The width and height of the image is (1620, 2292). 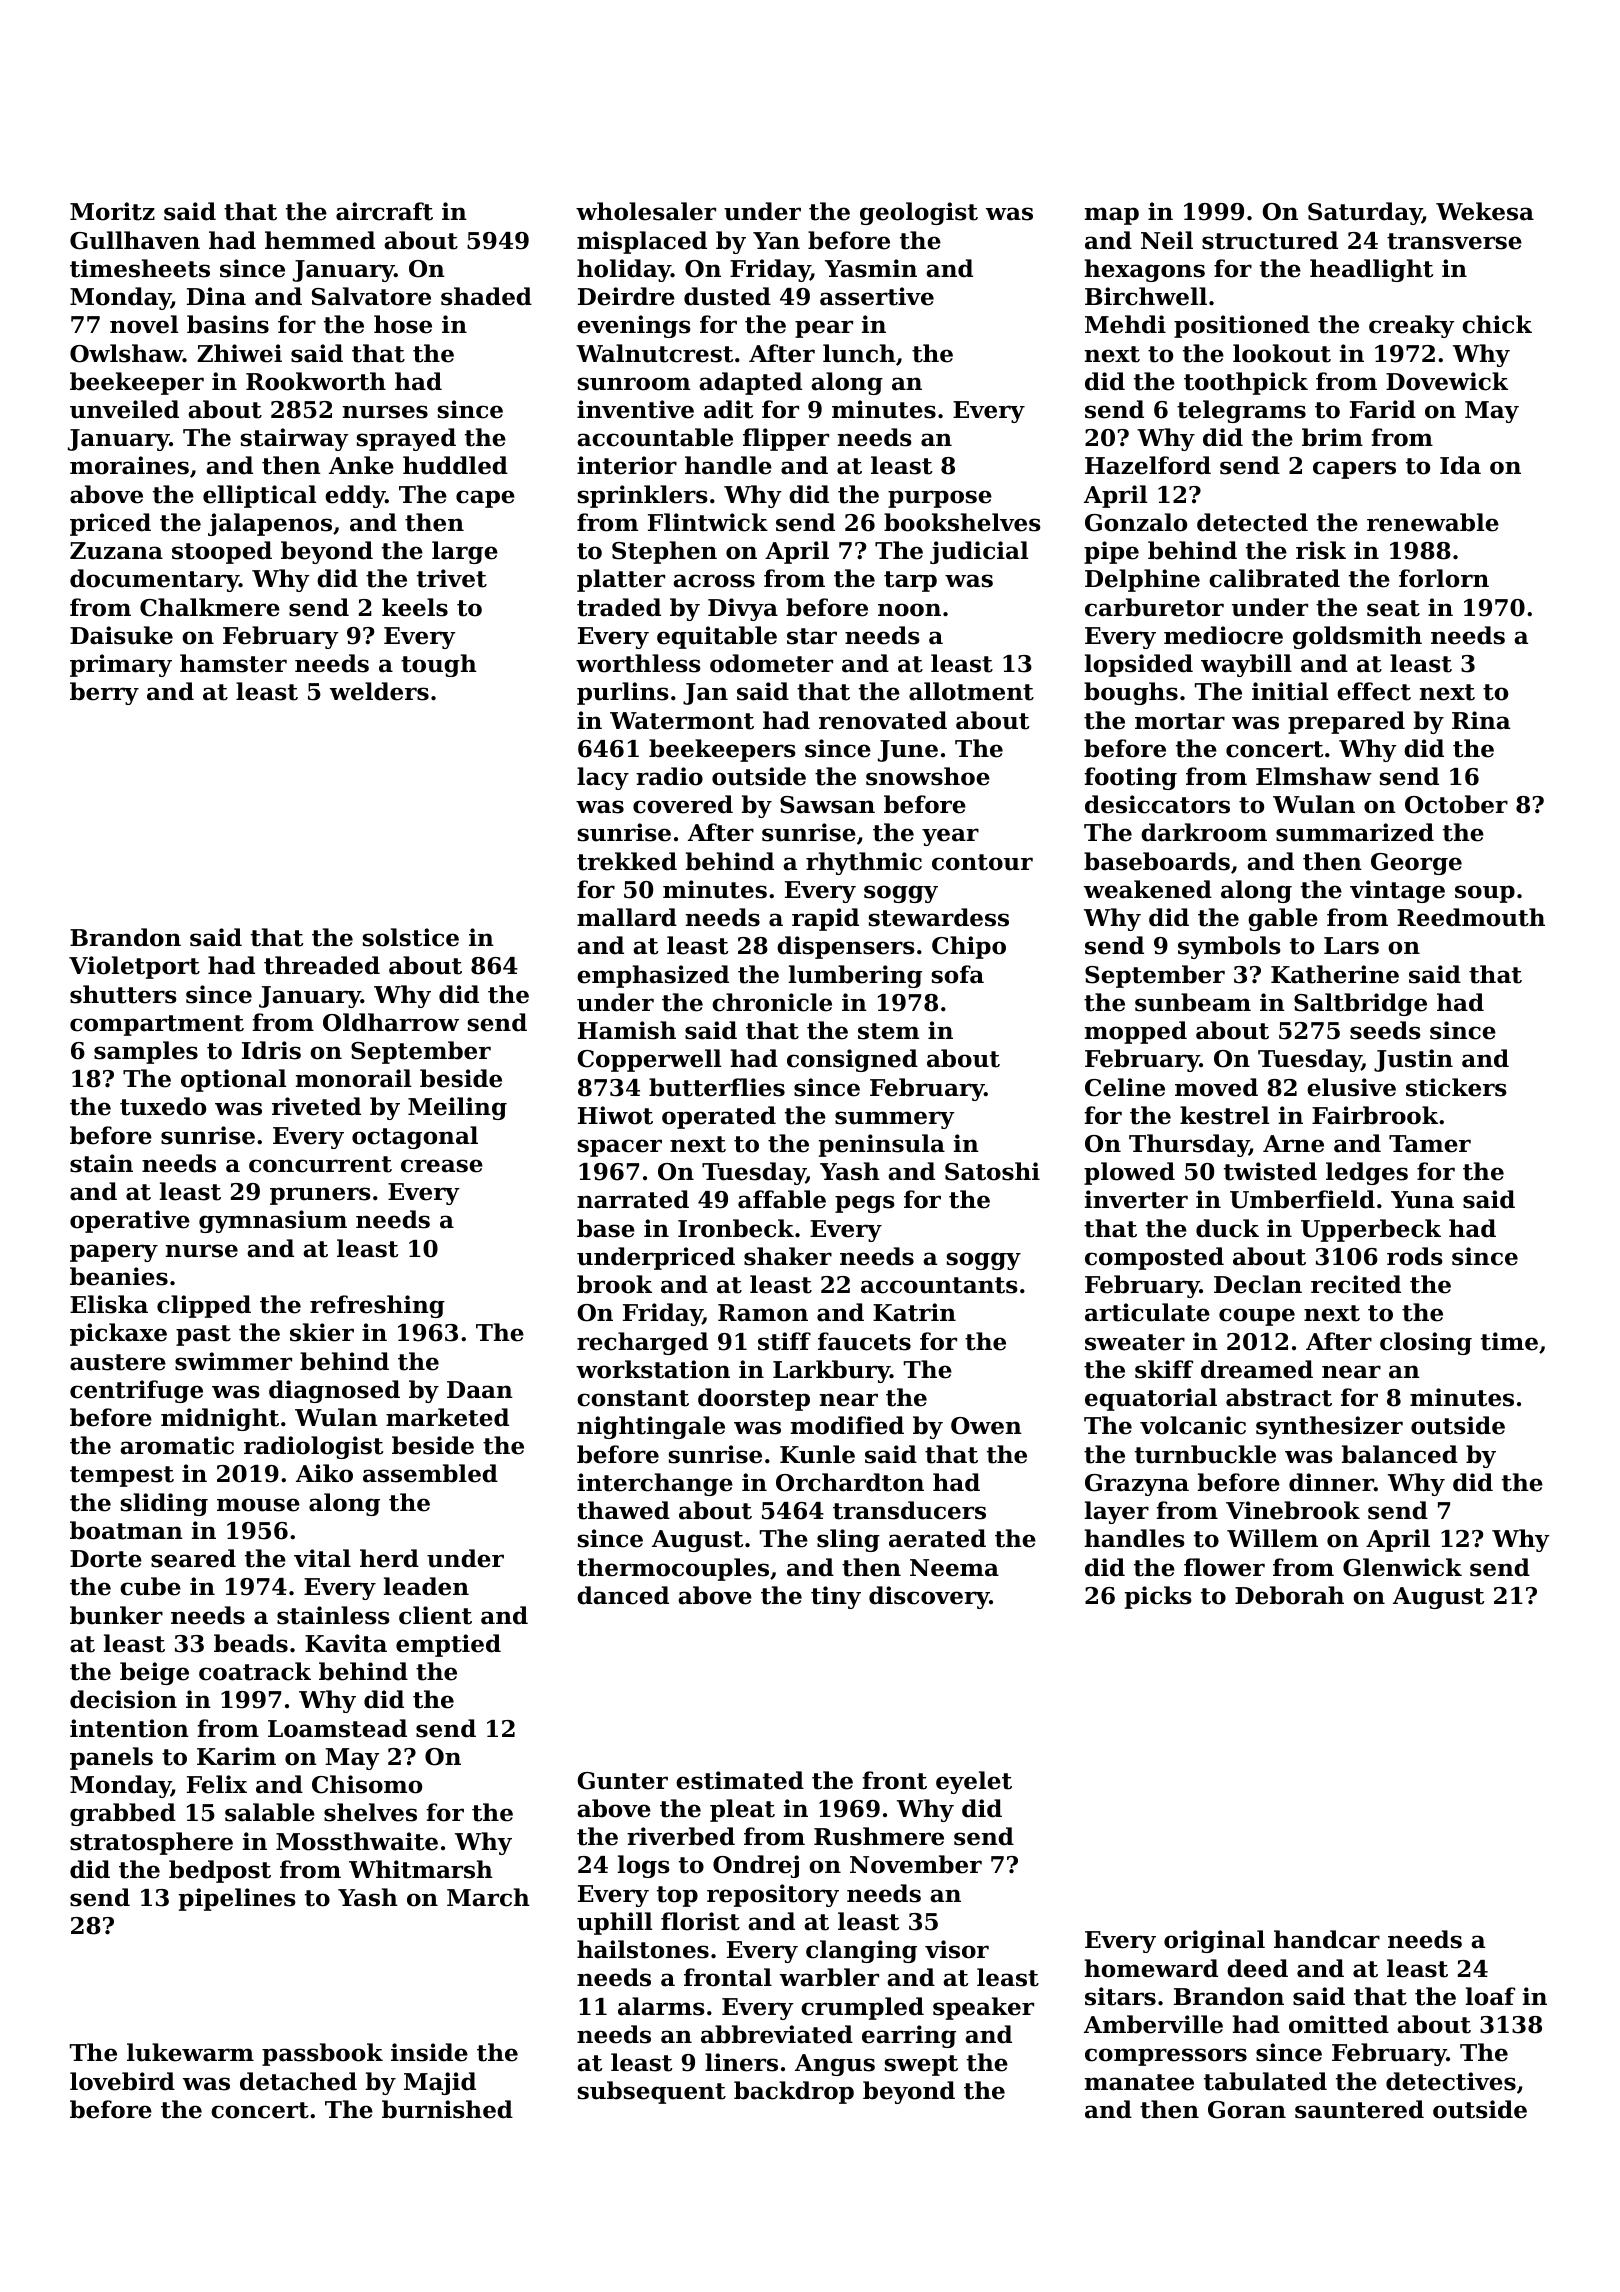 I want to click on Whitmarsh, so click(x=421, y=1869).
